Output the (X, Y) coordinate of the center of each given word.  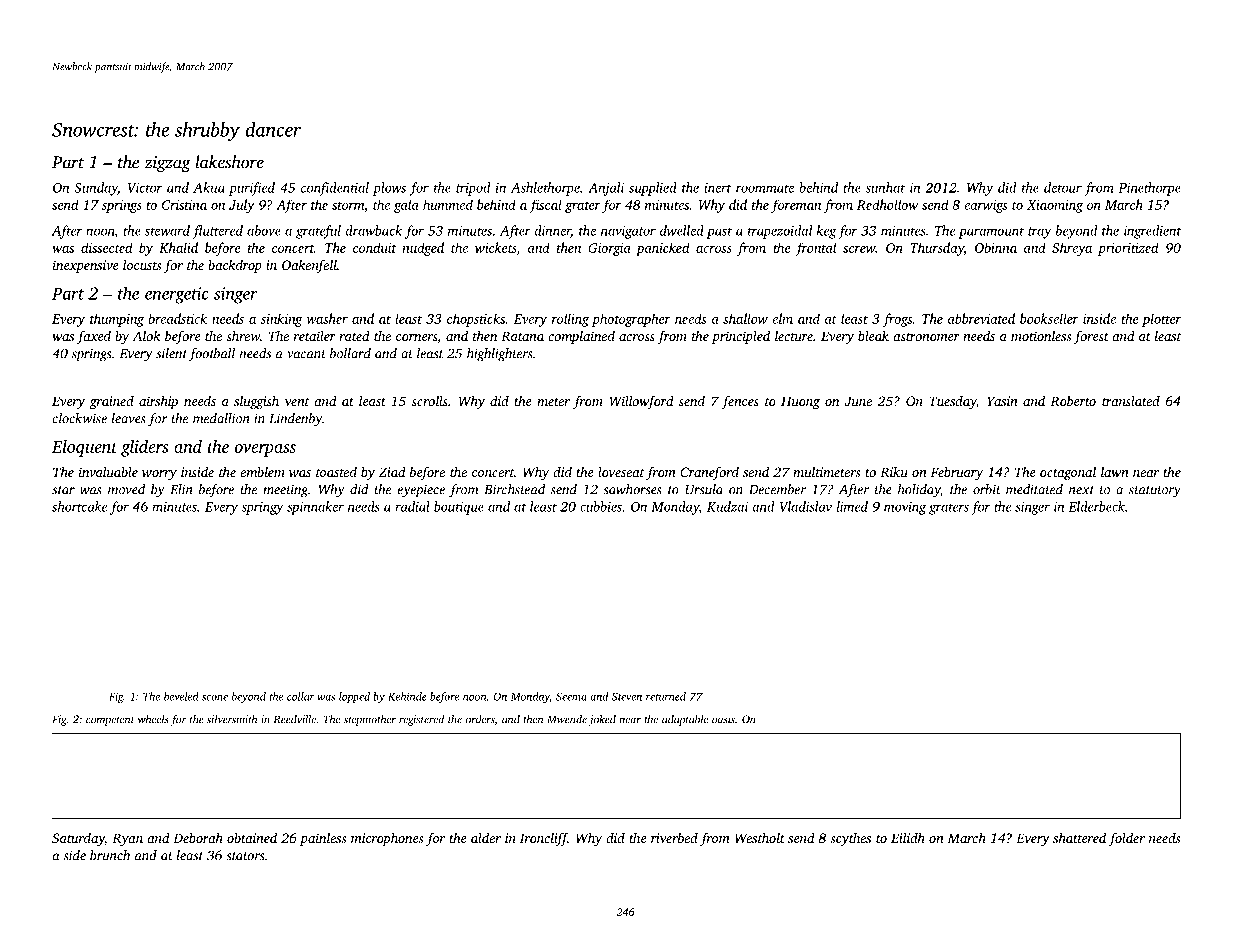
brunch (110, 855)
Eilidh (908, 837)
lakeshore (230, 162)
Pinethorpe (1150, 189)
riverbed (674, 837)
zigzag (168, 164)
